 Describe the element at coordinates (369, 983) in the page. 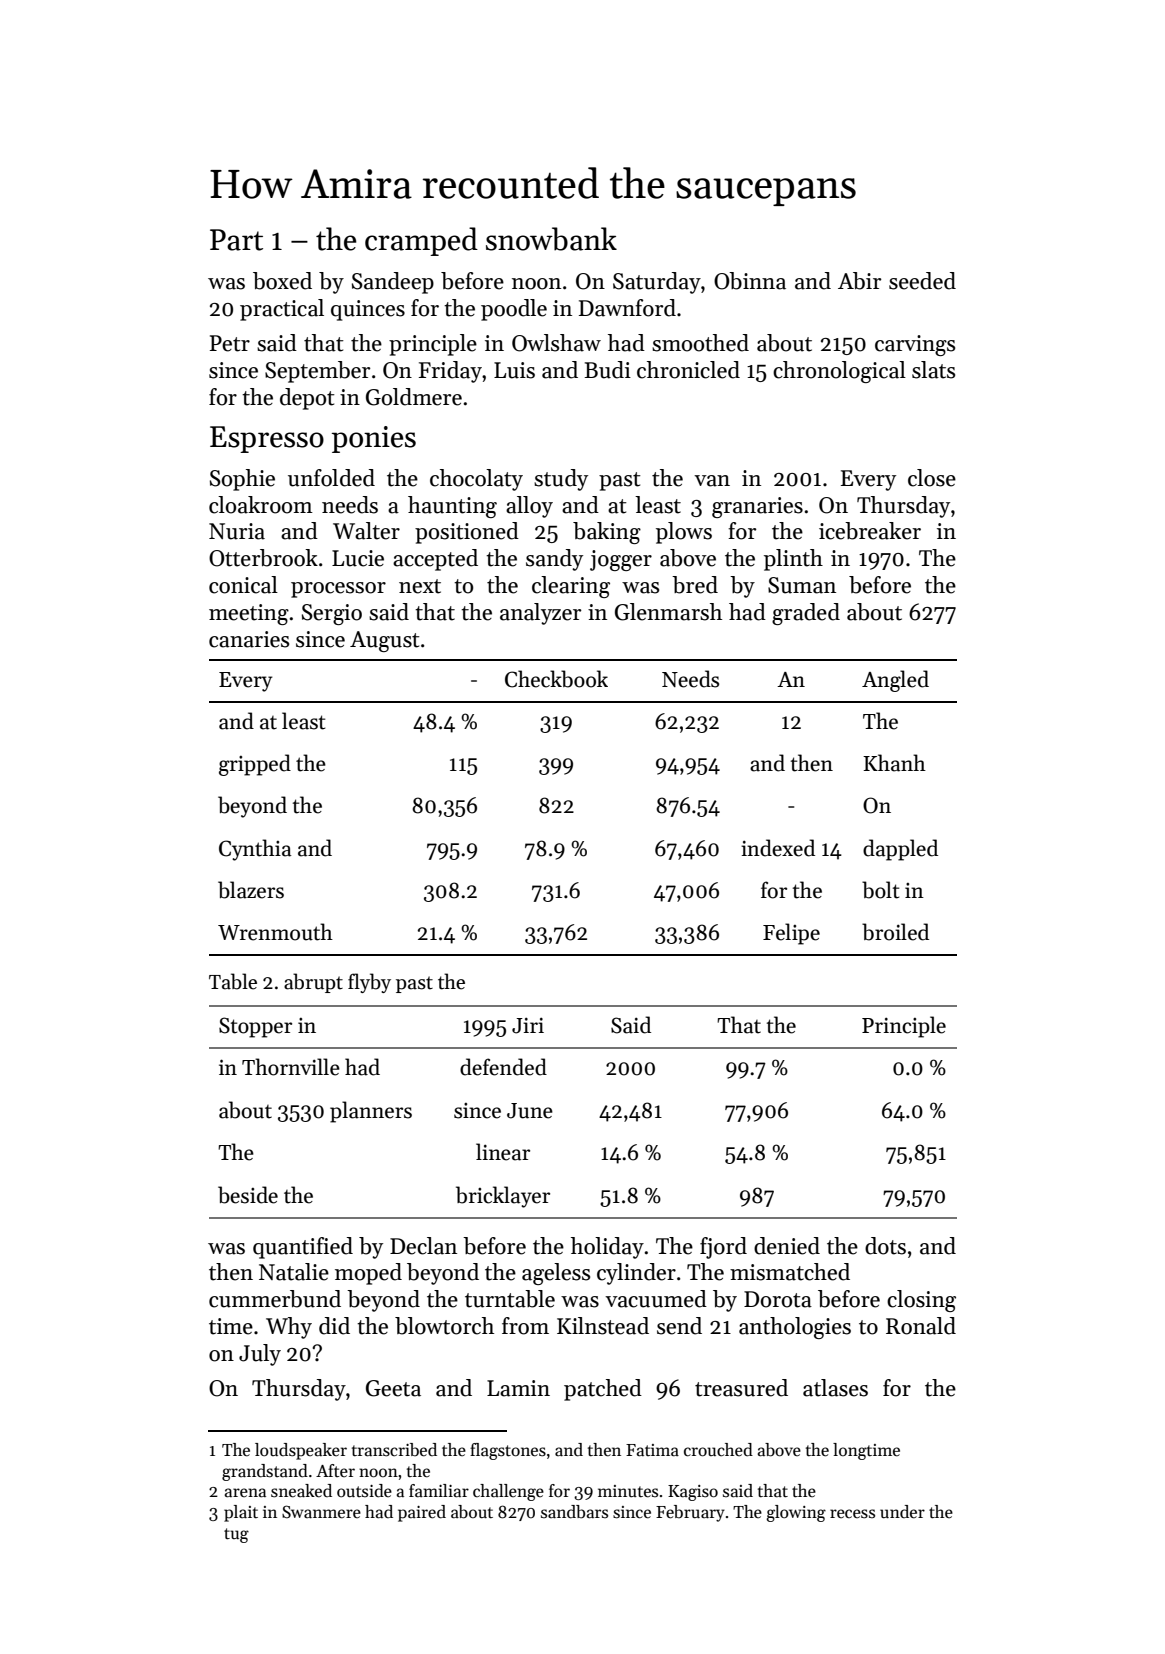

I see `flyby` at that location.
